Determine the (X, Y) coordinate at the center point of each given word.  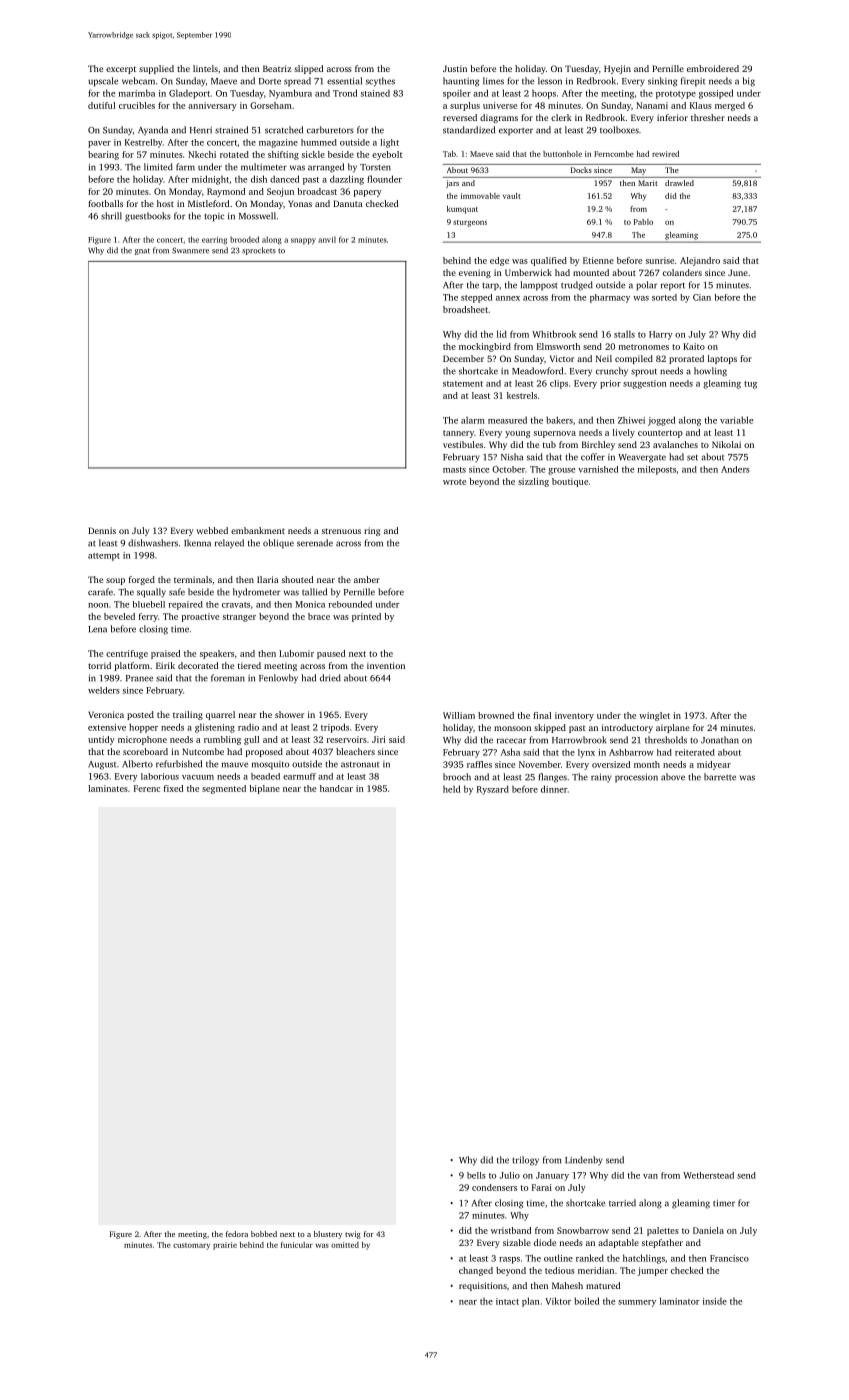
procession (636, 778)
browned (496, 715)
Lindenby (584, 1160)
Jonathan (720, 740)
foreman (228, 678)
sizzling (533, 482)
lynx (586, 753)
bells (476, 1175)
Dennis (102, 530)
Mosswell (257, 216)
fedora (237, 1234)
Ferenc (147, 788)
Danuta (347, 203)
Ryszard (493, 790)
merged (730, 106)
